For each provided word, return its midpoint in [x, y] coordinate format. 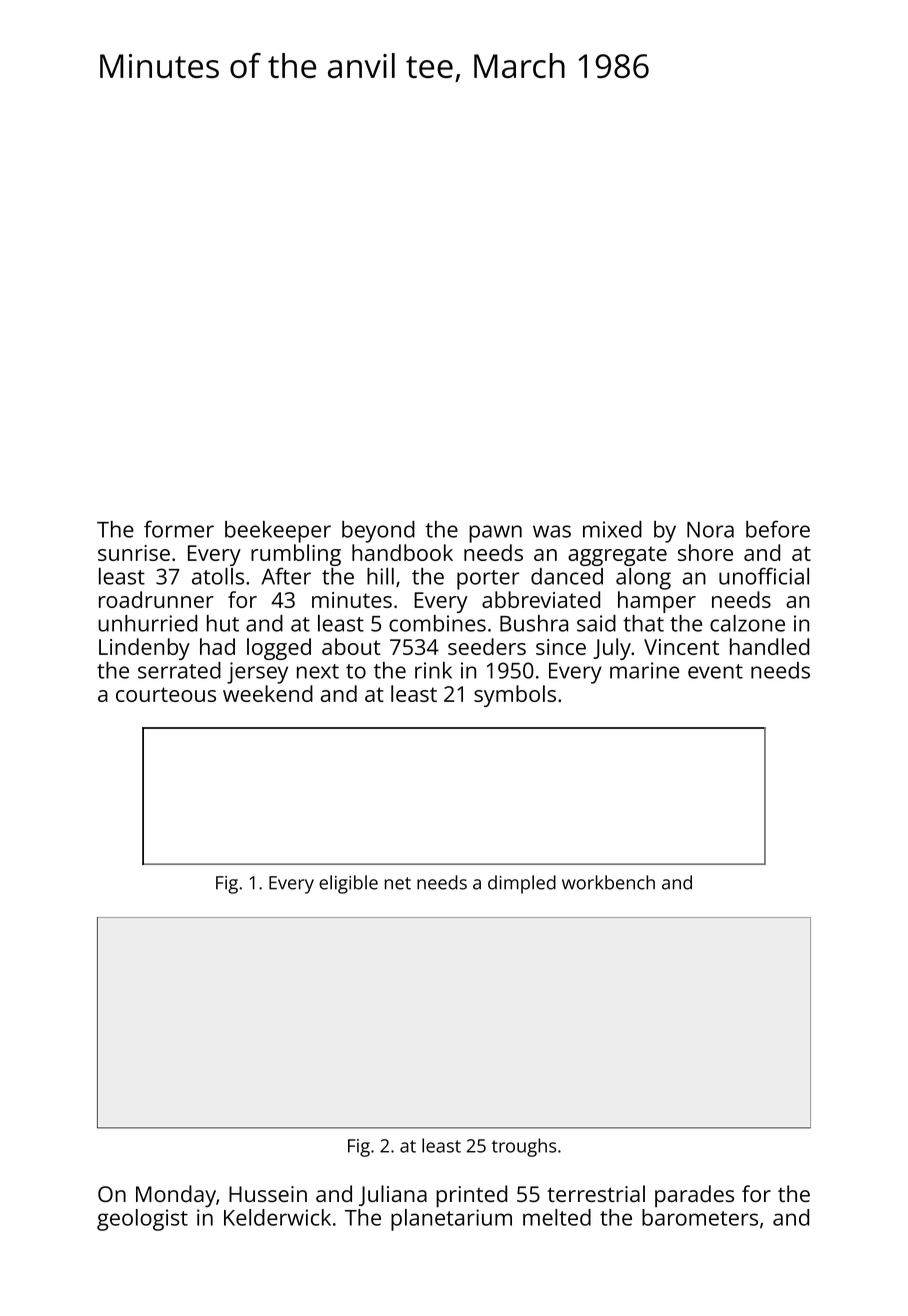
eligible [348, 884]
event [715, 671]
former [179, 529]
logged [279, 649]
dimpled [522, 884]
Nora [710, 530]
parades [694, 1196]
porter [488, 580]
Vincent [681, 647]
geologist [142, 1220]
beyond [378, 532]
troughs [524, 1147]
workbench [608, 882]
